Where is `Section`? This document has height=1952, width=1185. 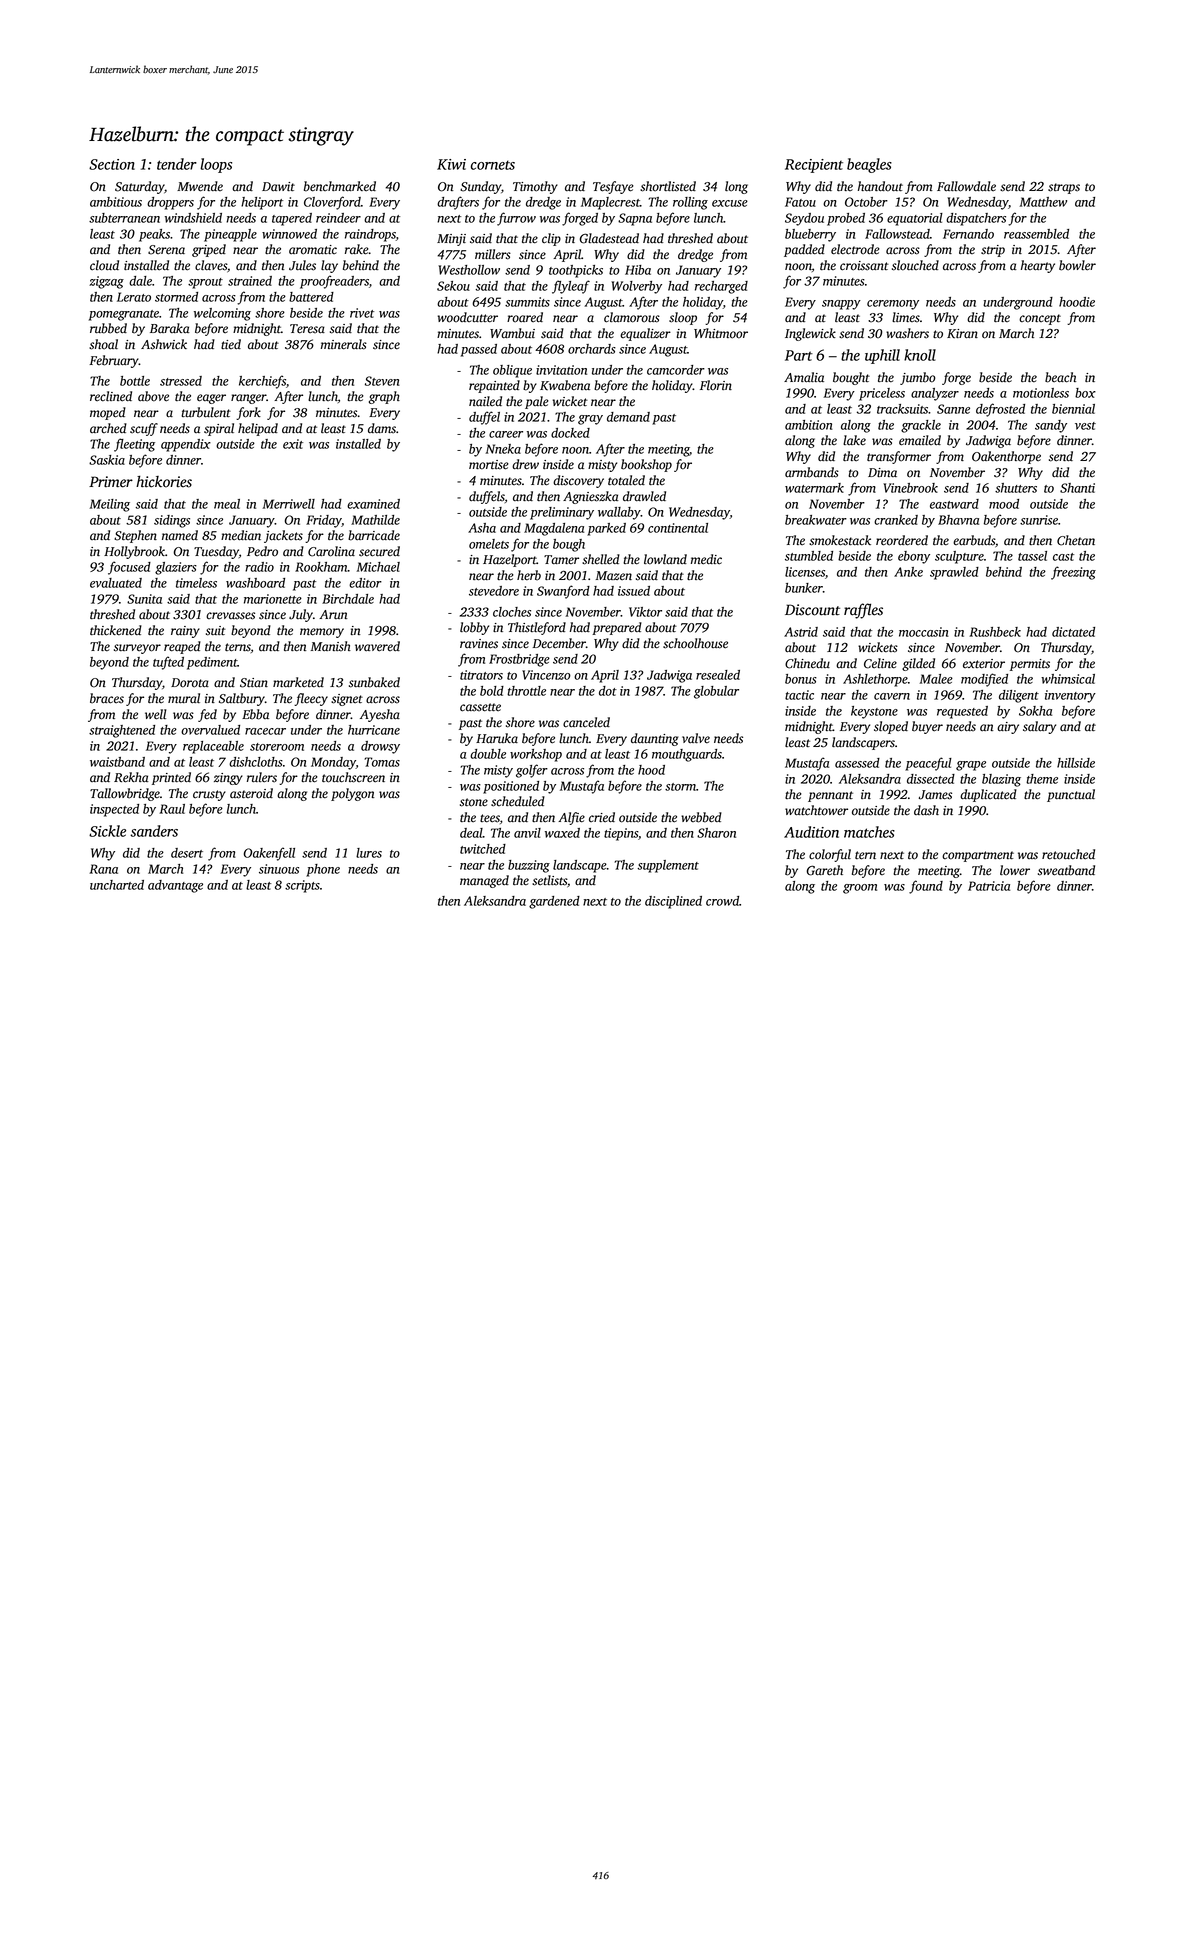 Section is located at coordinates (112, 164).
